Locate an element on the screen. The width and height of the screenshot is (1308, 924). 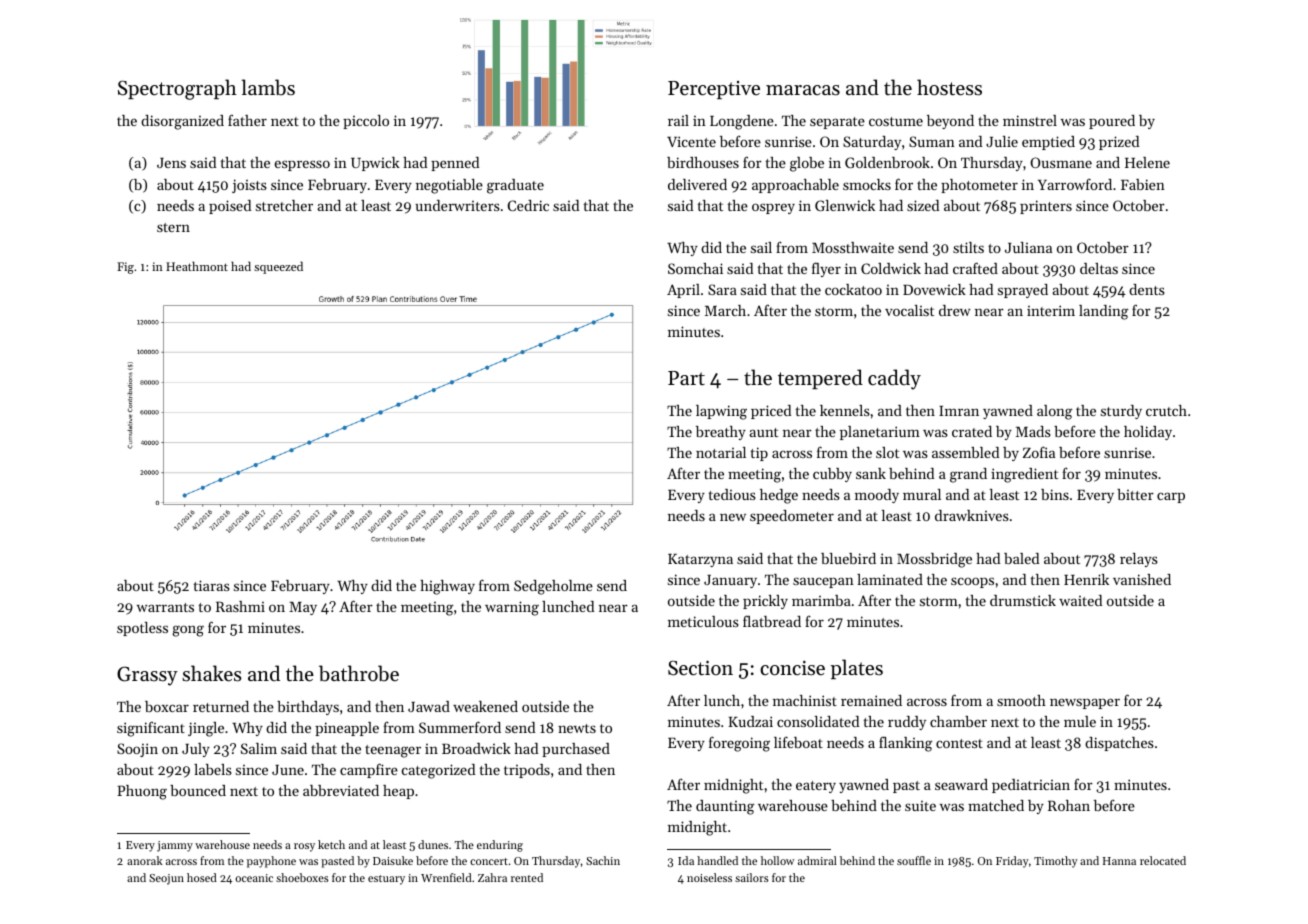
lapwing is located at coordinates (721, 412).
